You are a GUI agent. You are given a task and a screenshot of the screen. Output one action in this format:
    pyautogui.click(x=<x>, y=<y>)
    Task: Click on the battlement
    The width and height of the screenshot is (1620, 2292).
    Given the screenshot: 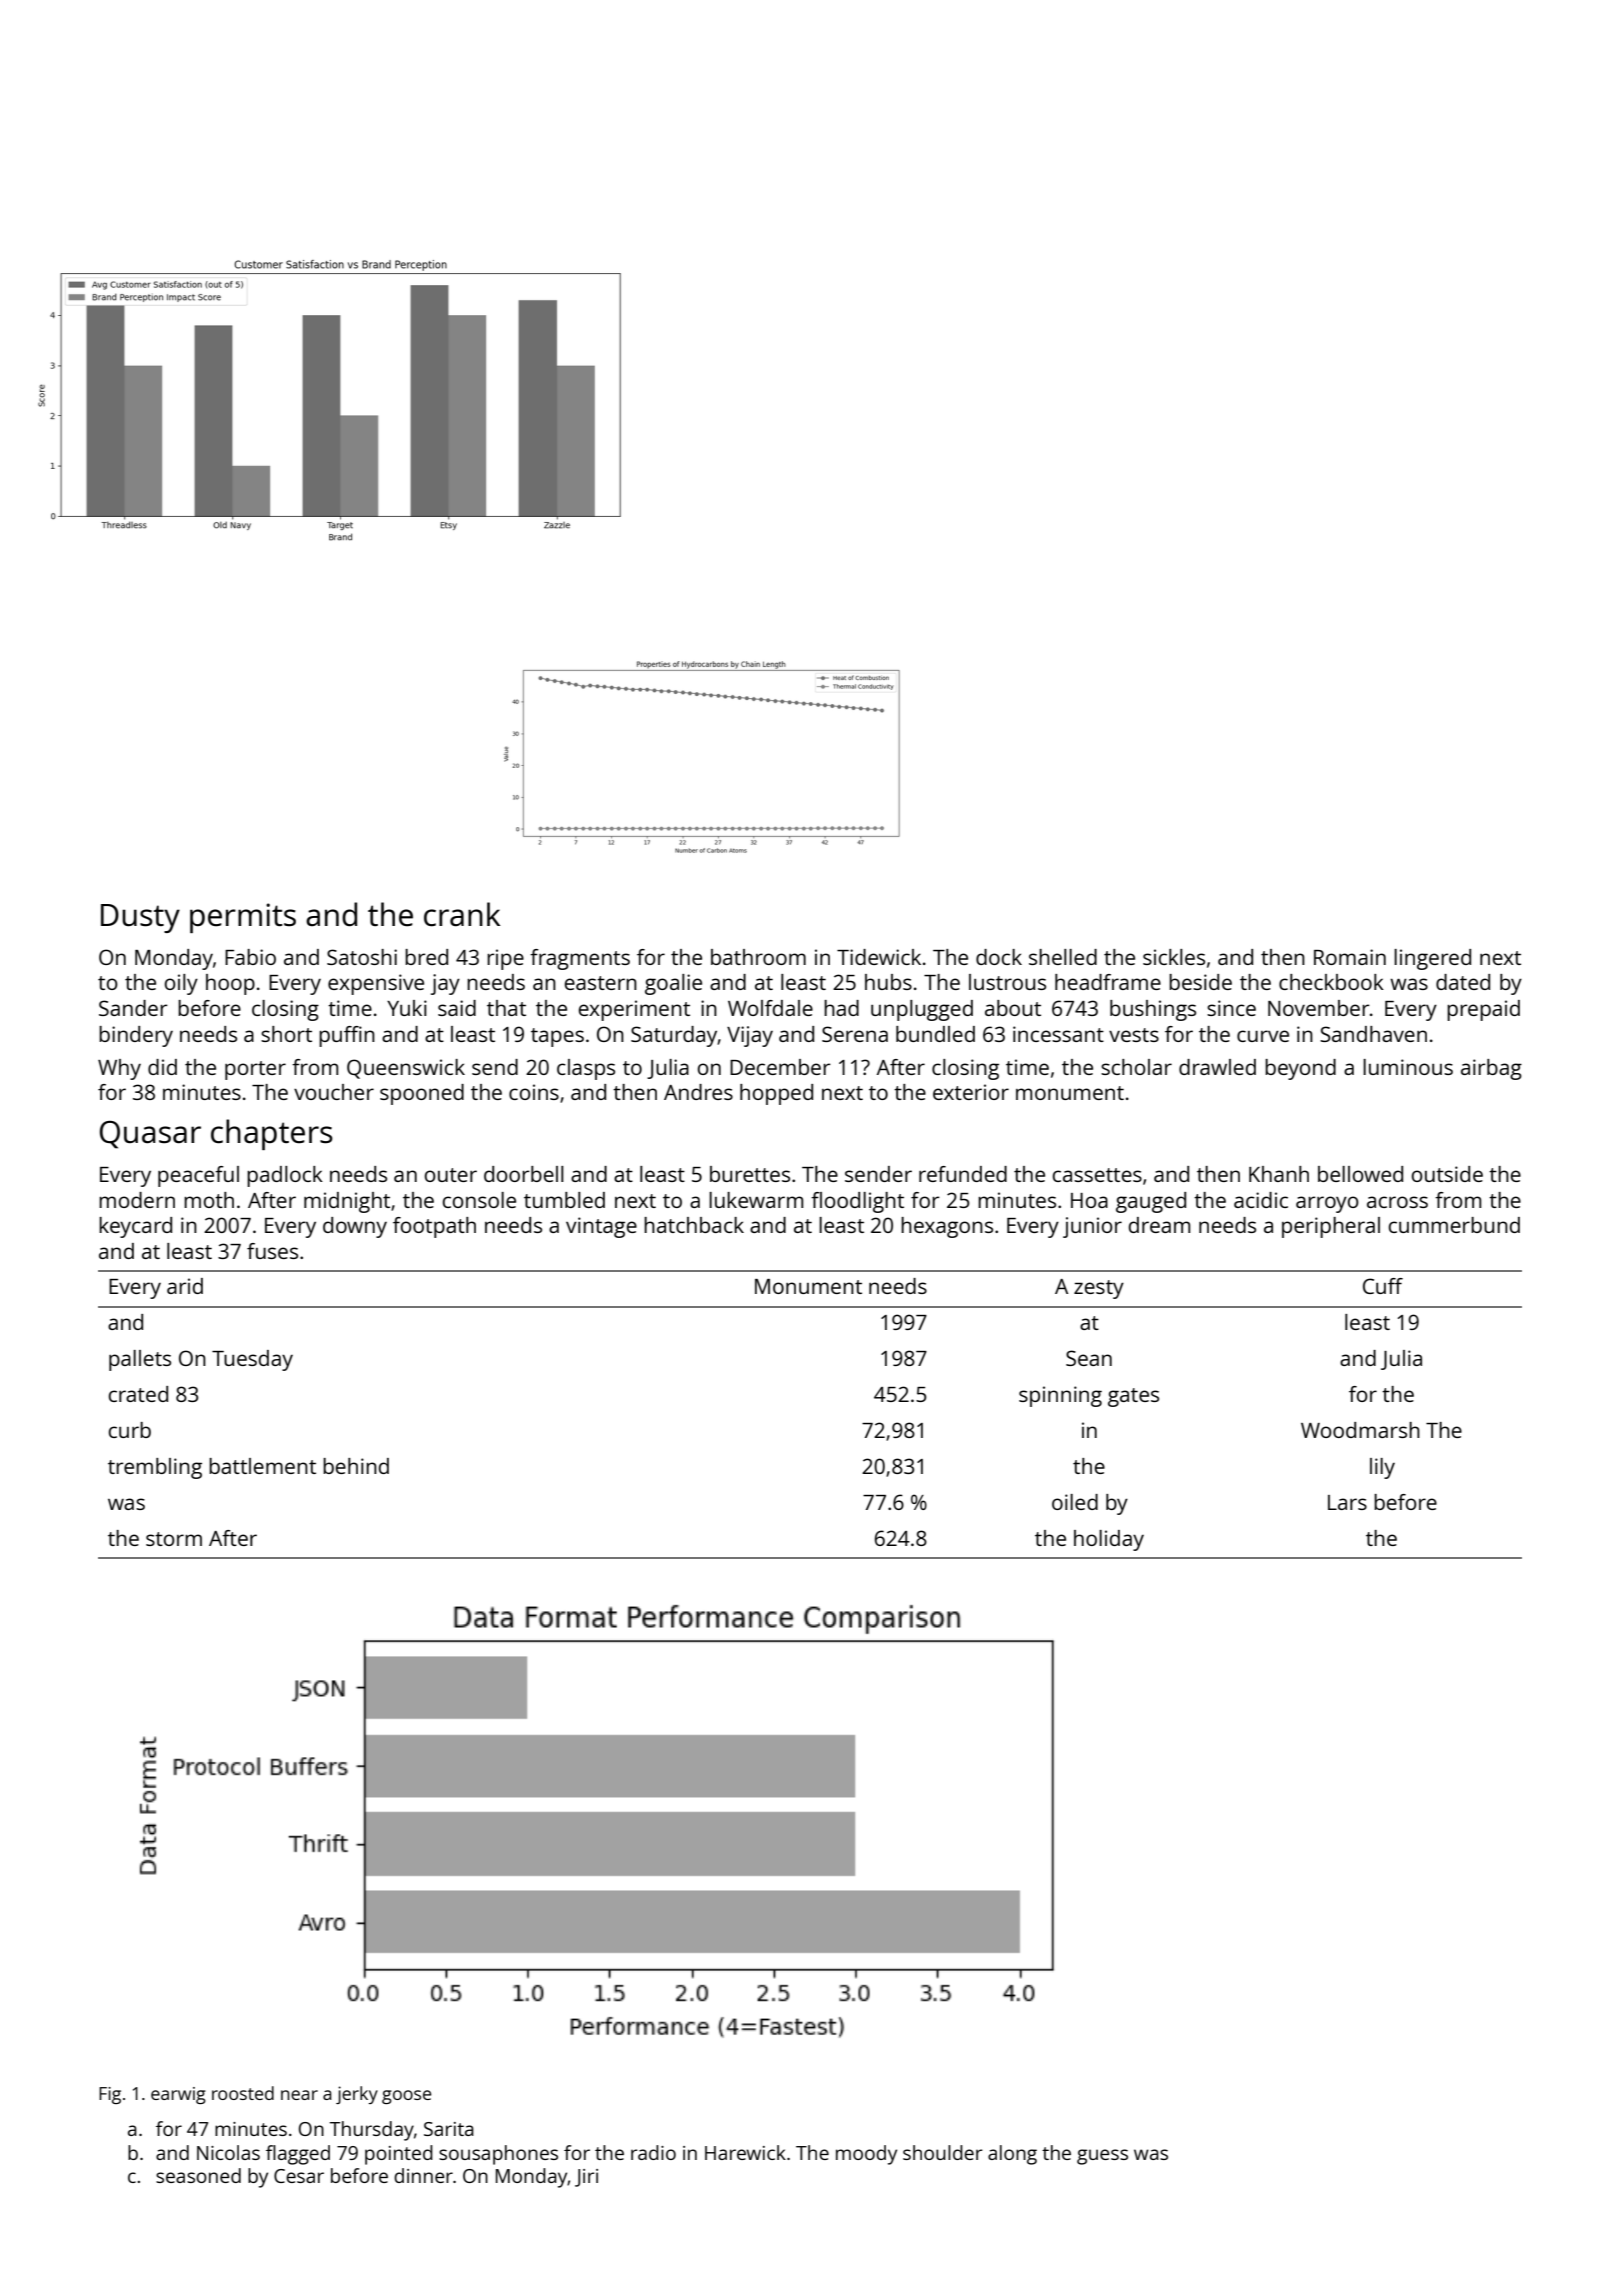 What is the action you would take?
    pyautogui.click(x=262, y=1466)
